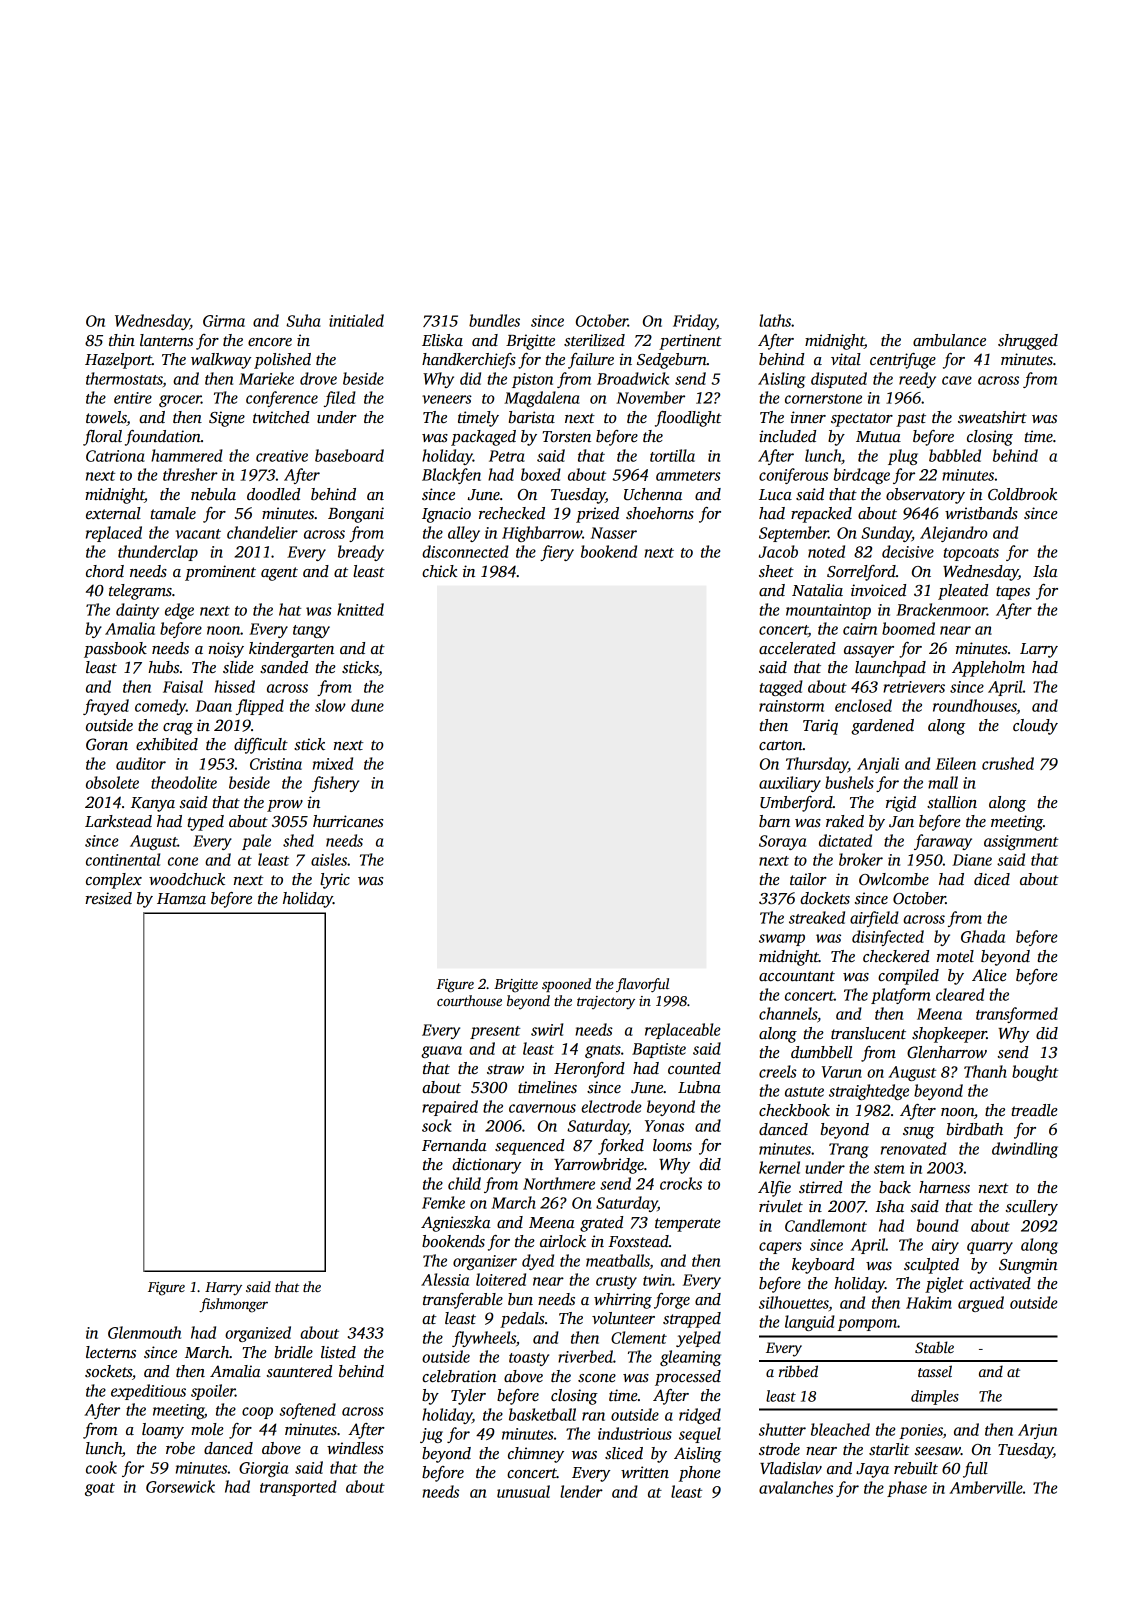 The width and height of the document is (1143, 1616). I want to click on resized, so click(108, 898).
